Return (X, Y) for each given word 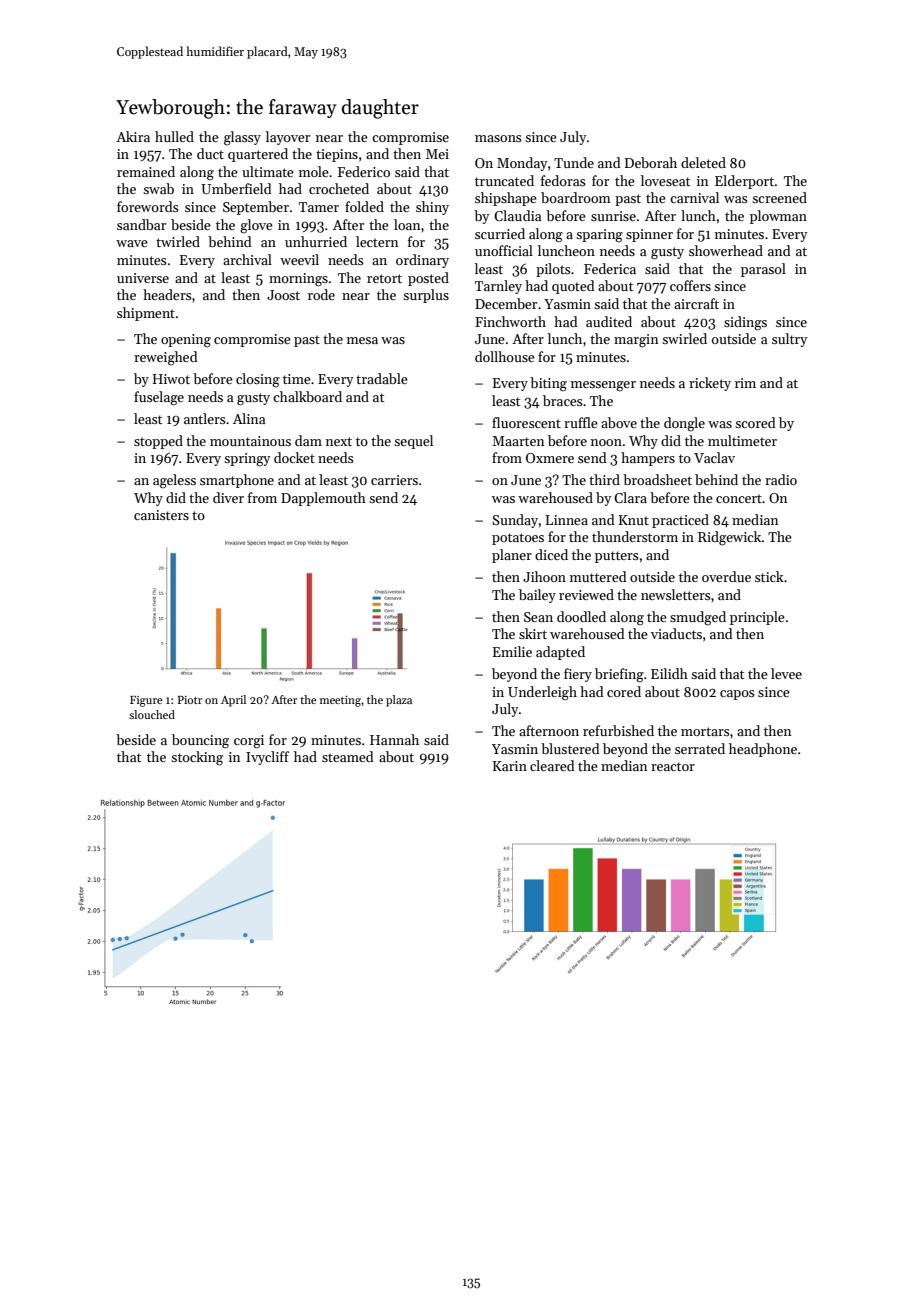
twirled (178, 241)
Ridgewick (729, 538)
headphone (763, 750)
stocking (197, 758)
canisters (161, 515)
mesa (362, 340)
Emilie (512, 651)
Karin (510, 766)
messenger (603, 386)
